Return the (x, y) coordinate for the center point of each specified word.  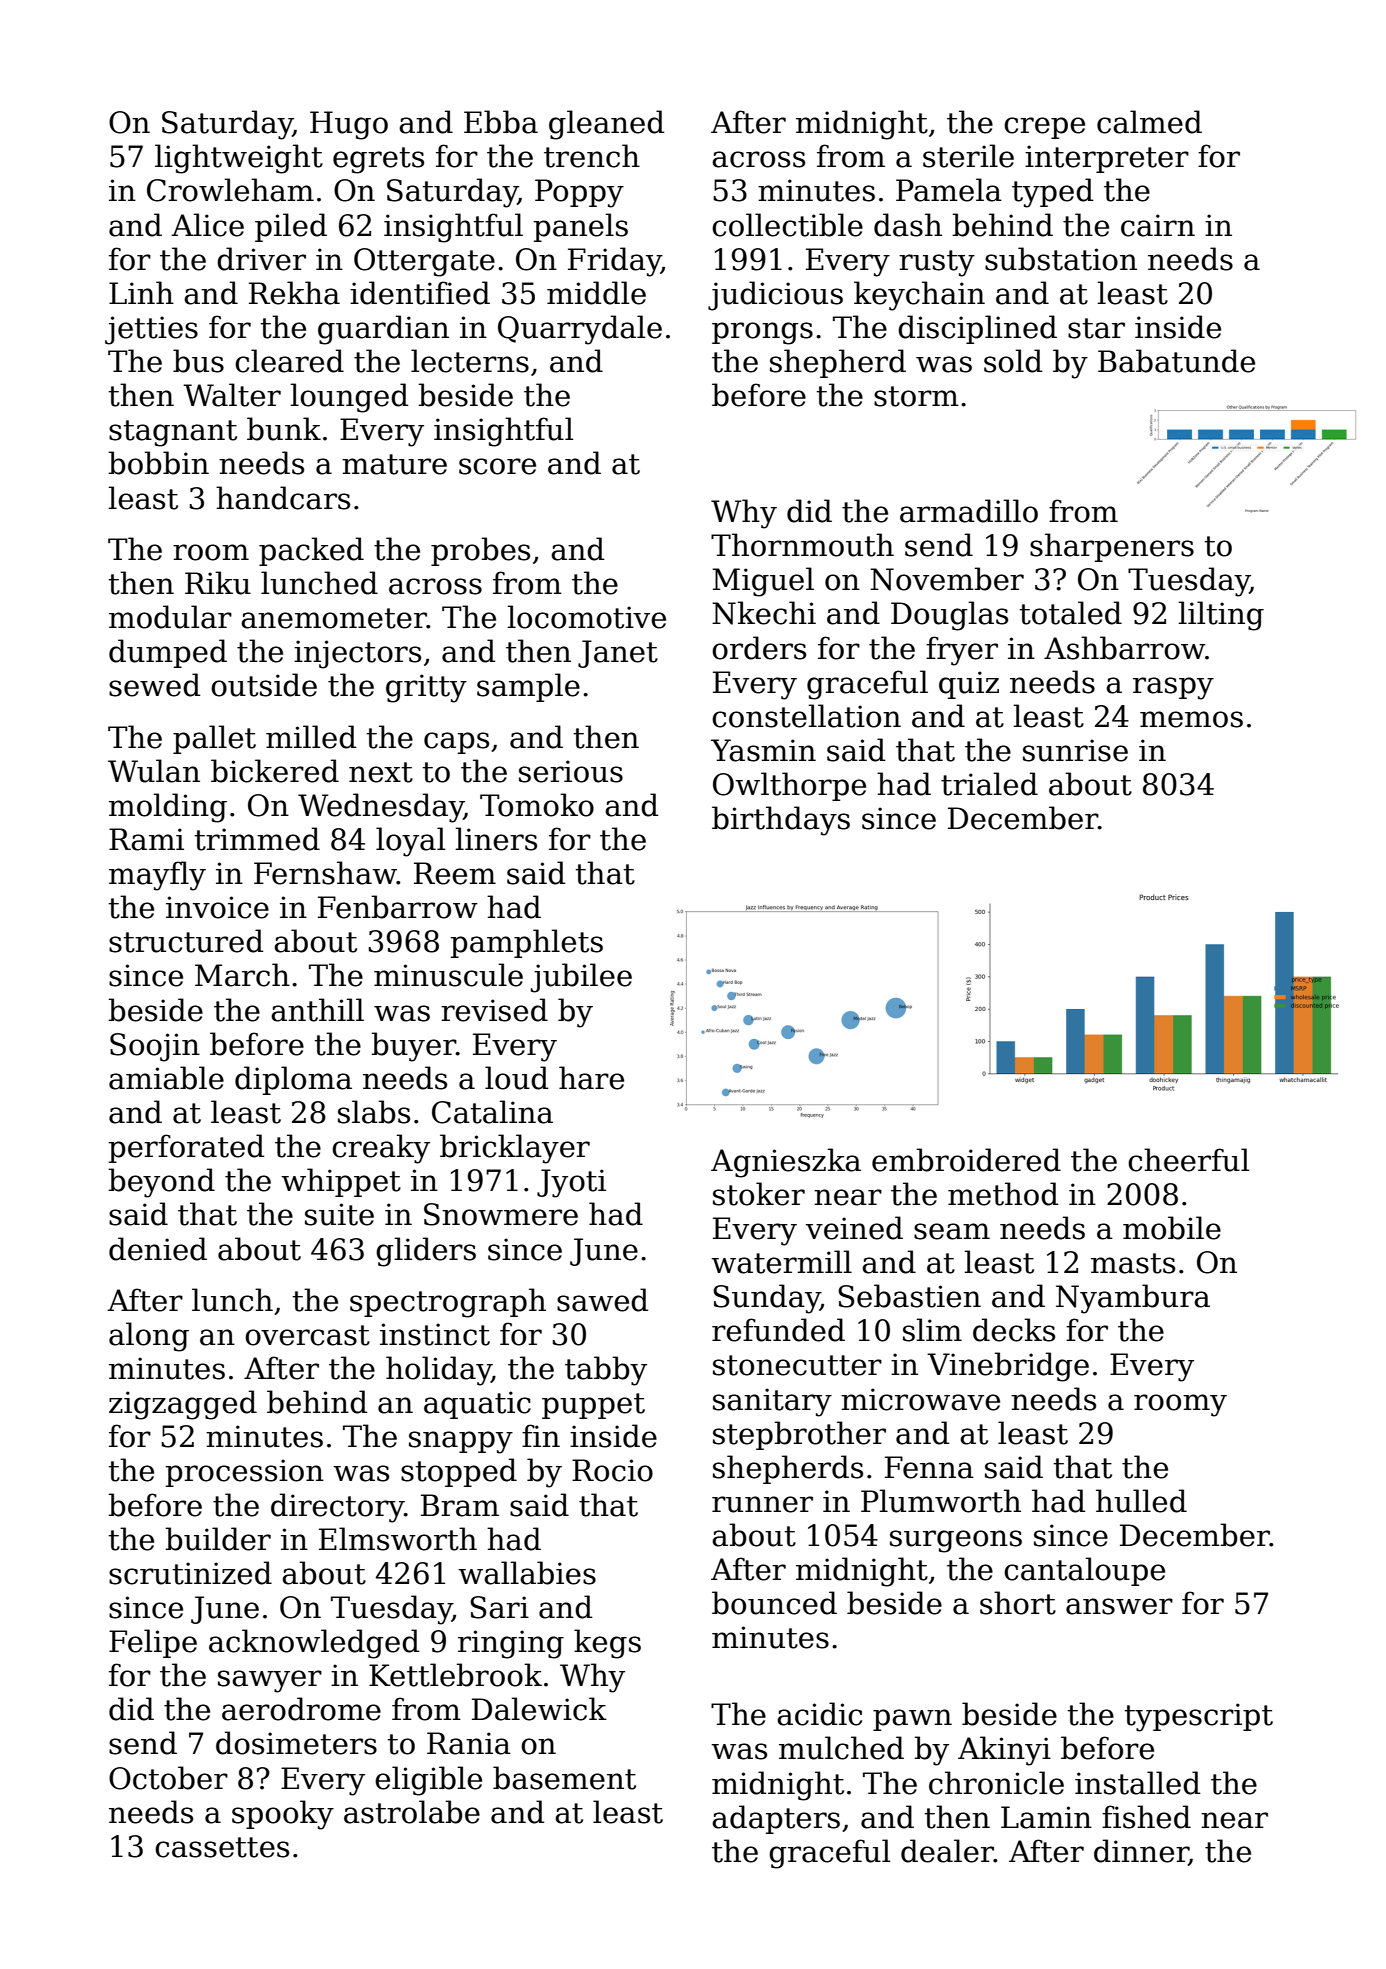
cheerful (1188, 1160)
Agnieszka (786, 1163)
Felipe (153, 1643)
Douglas (949, 616)
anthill (317, 1010)
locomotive (586, 617)
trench (592, 156)
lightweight (239, 159)
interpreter (1107, 159)
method (1003, 1194)
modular (170, 617)
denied (158, 1249)
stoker (759, 1194)
